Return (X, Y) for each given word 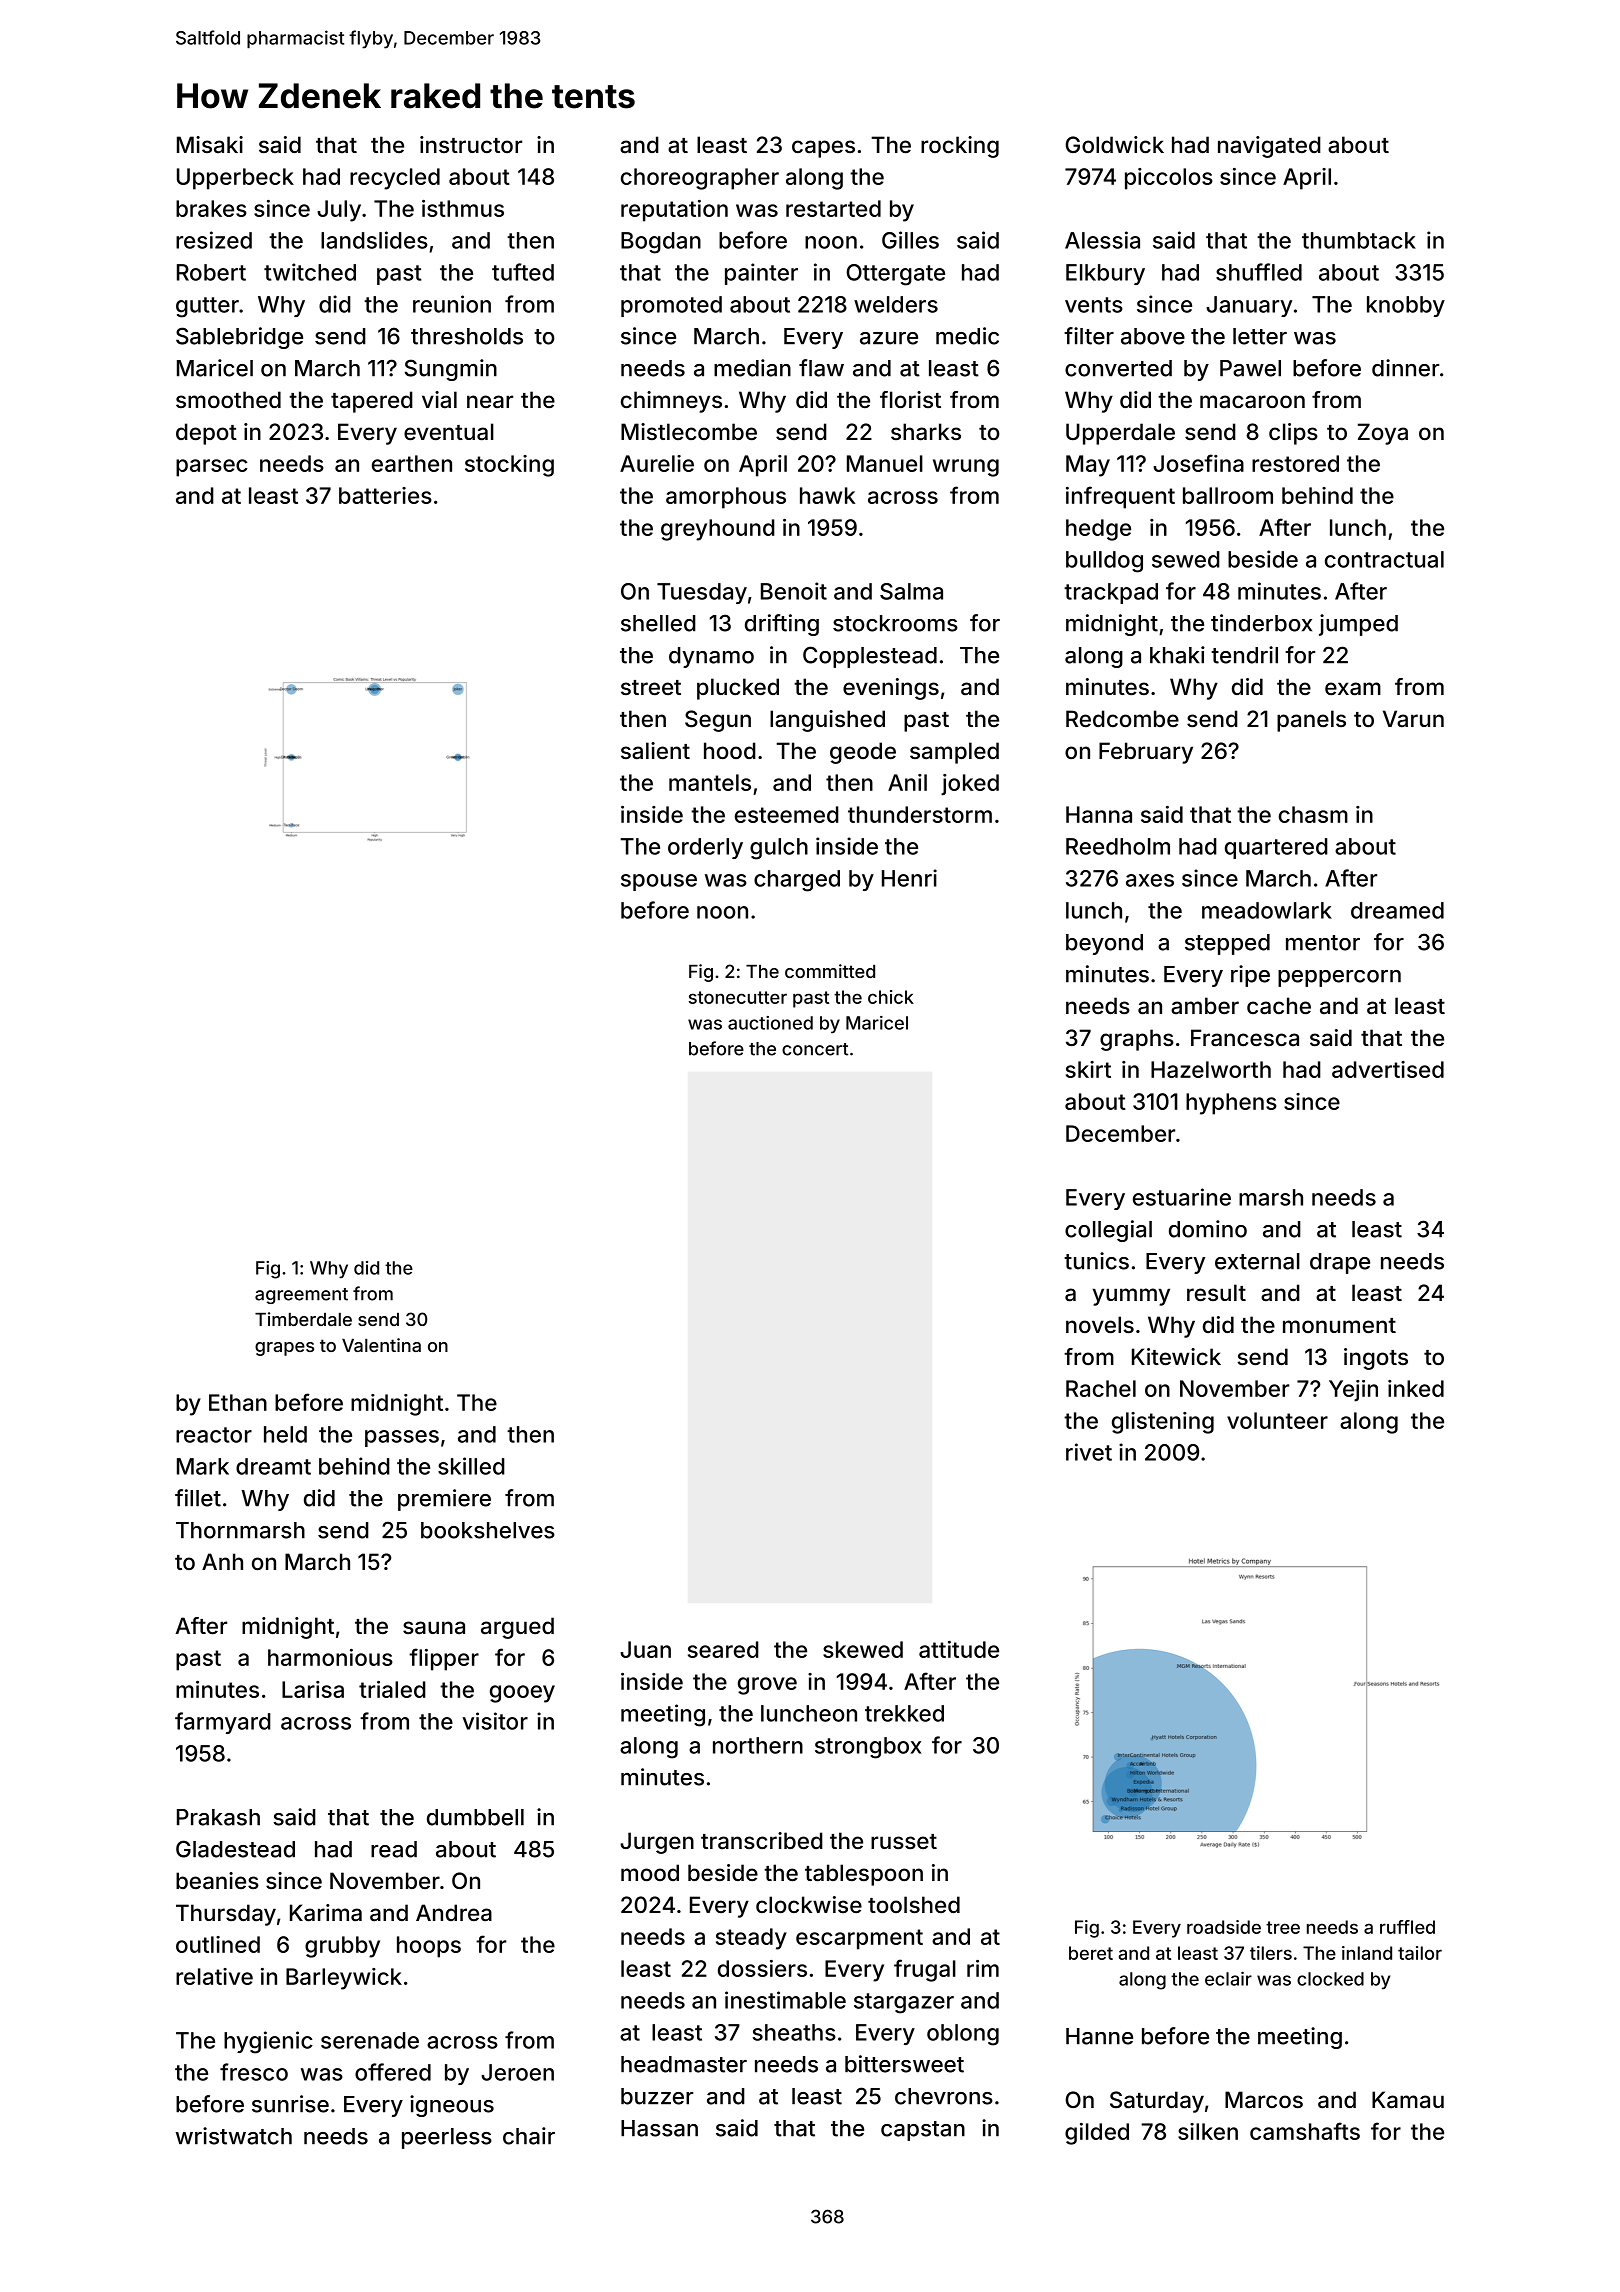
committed (830, 971)
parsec (211, 468)
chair (529, 2136)
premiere (444, 1500)
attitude (959, 1649)
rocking (960, 147)
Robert (211, 272)
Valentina (381, 1345)
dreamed (1397, 910)
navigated (1269, 147)
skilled (471, 1466)
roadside (1224, 1927)
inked (1416, 1388)
